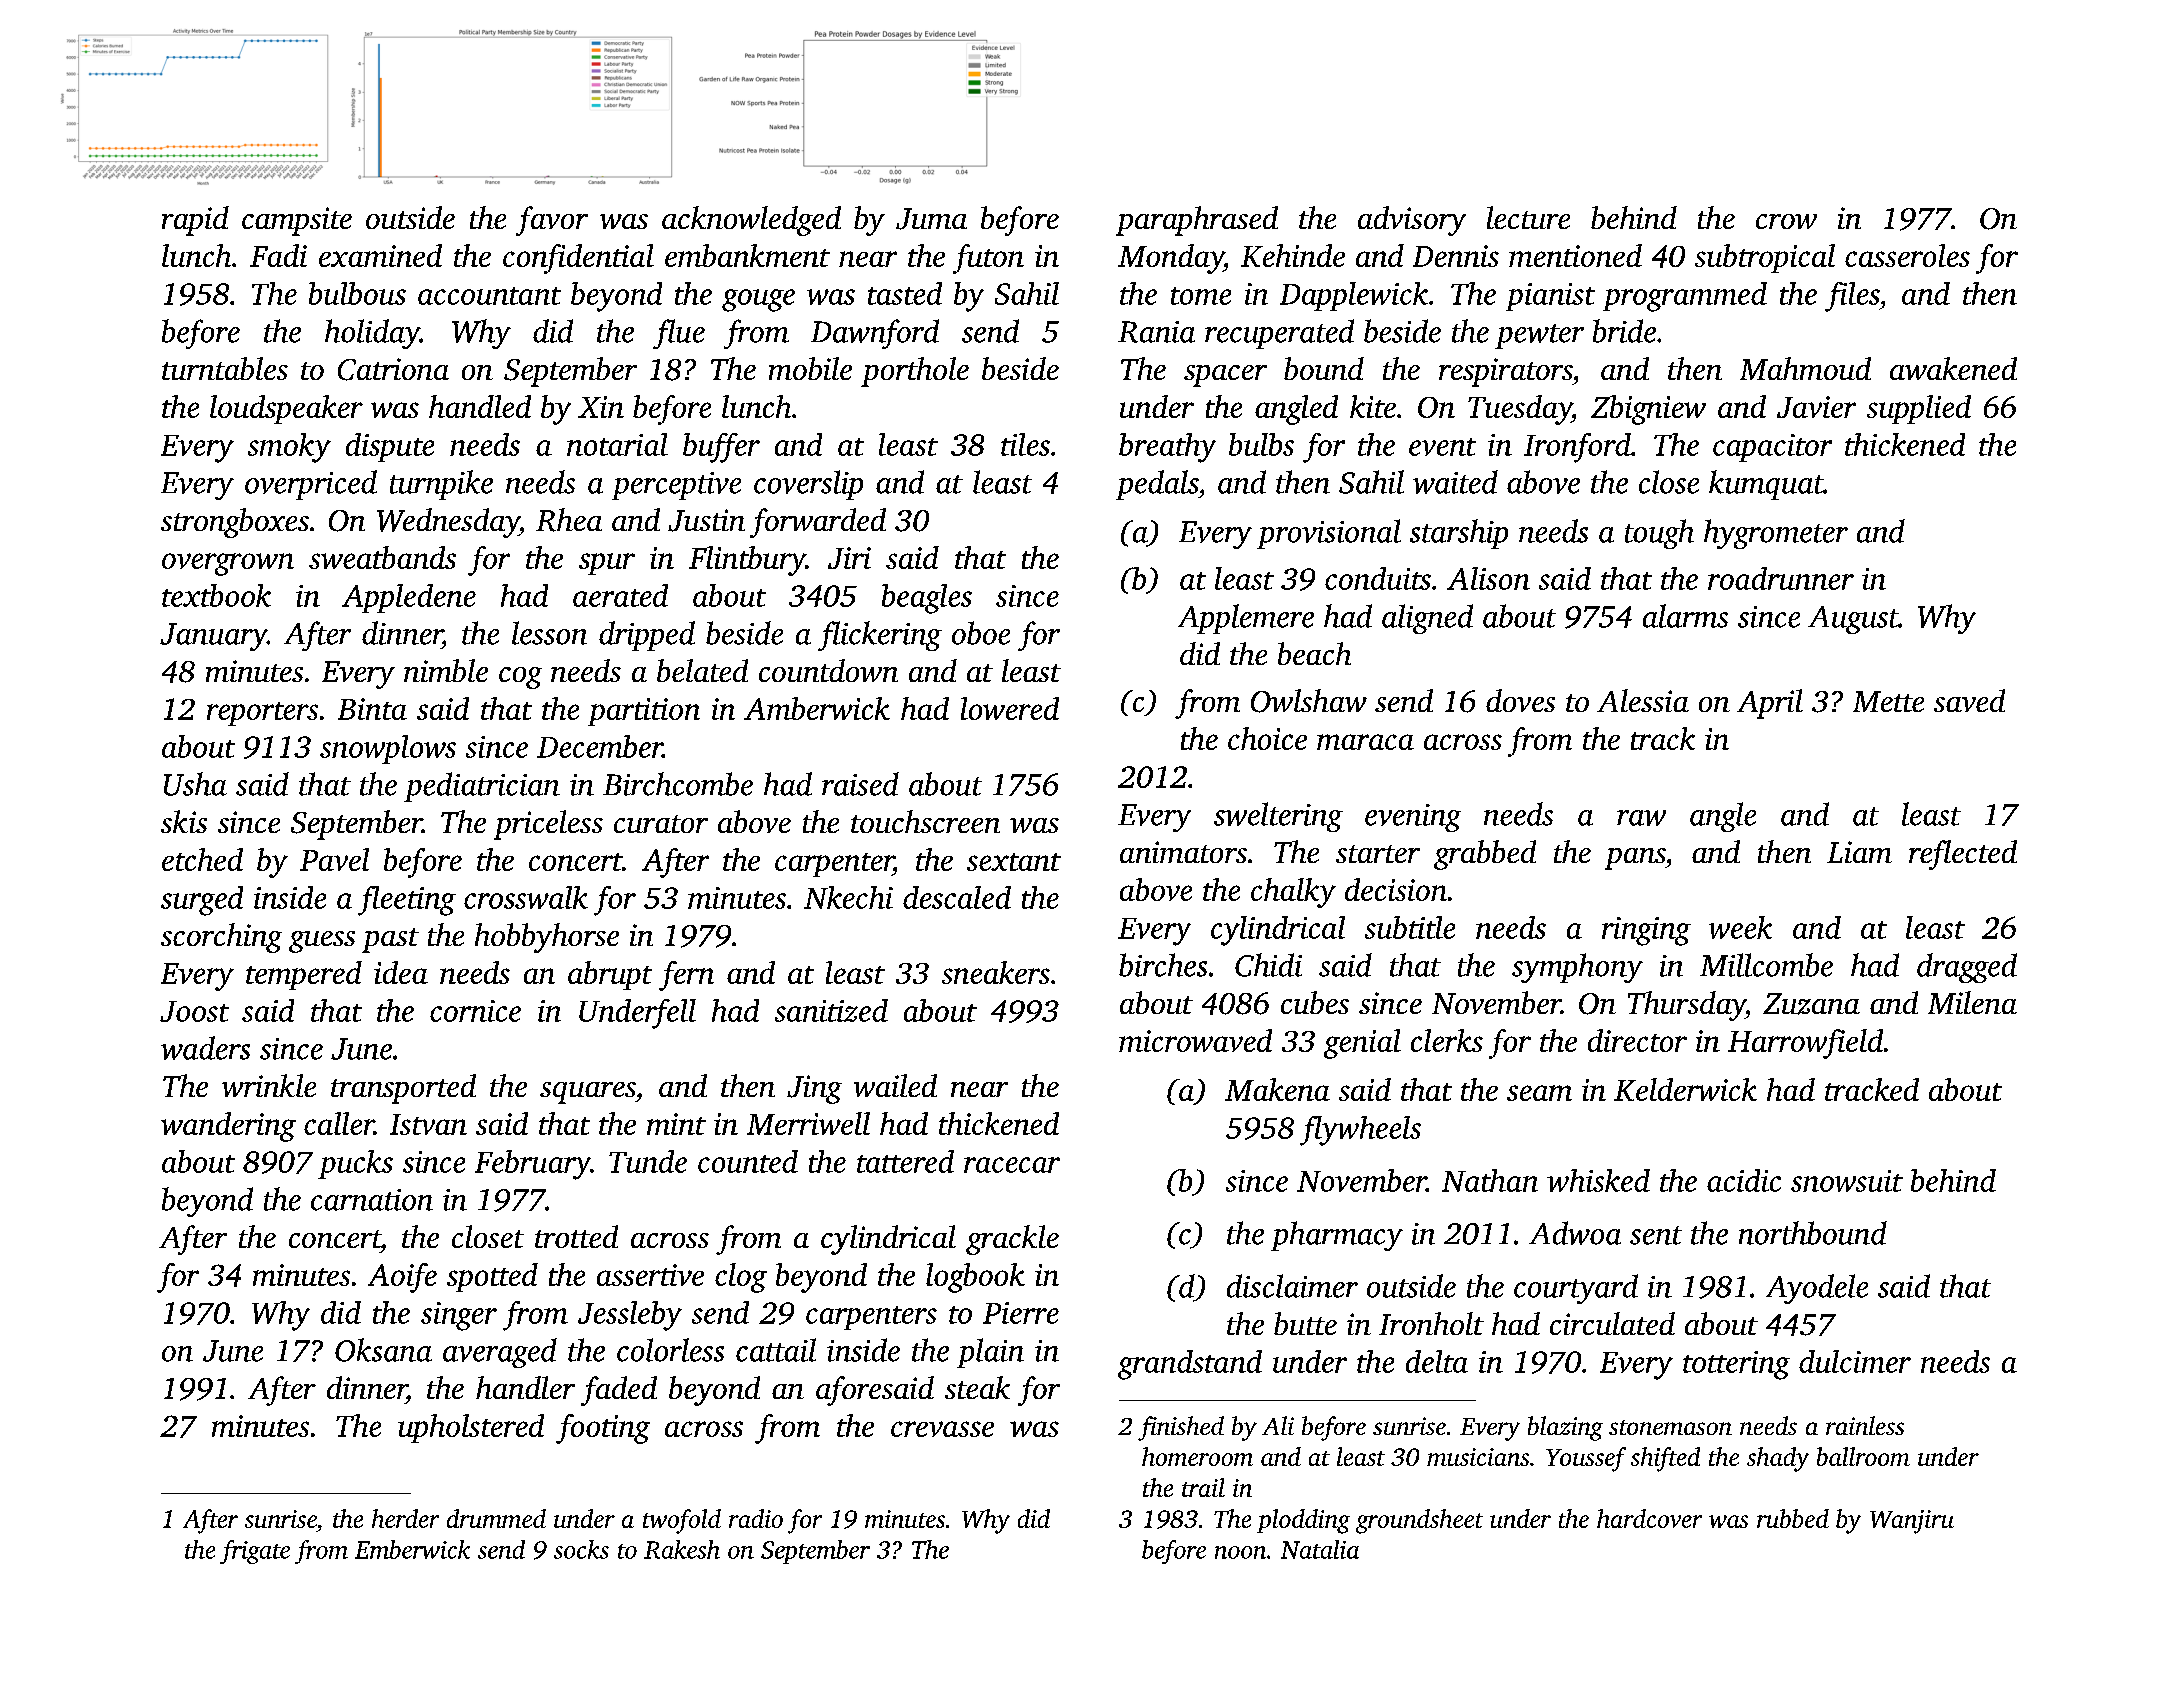 The image size is (2178, 1683). I want to click on paraphrased, so click(1197, 221).
